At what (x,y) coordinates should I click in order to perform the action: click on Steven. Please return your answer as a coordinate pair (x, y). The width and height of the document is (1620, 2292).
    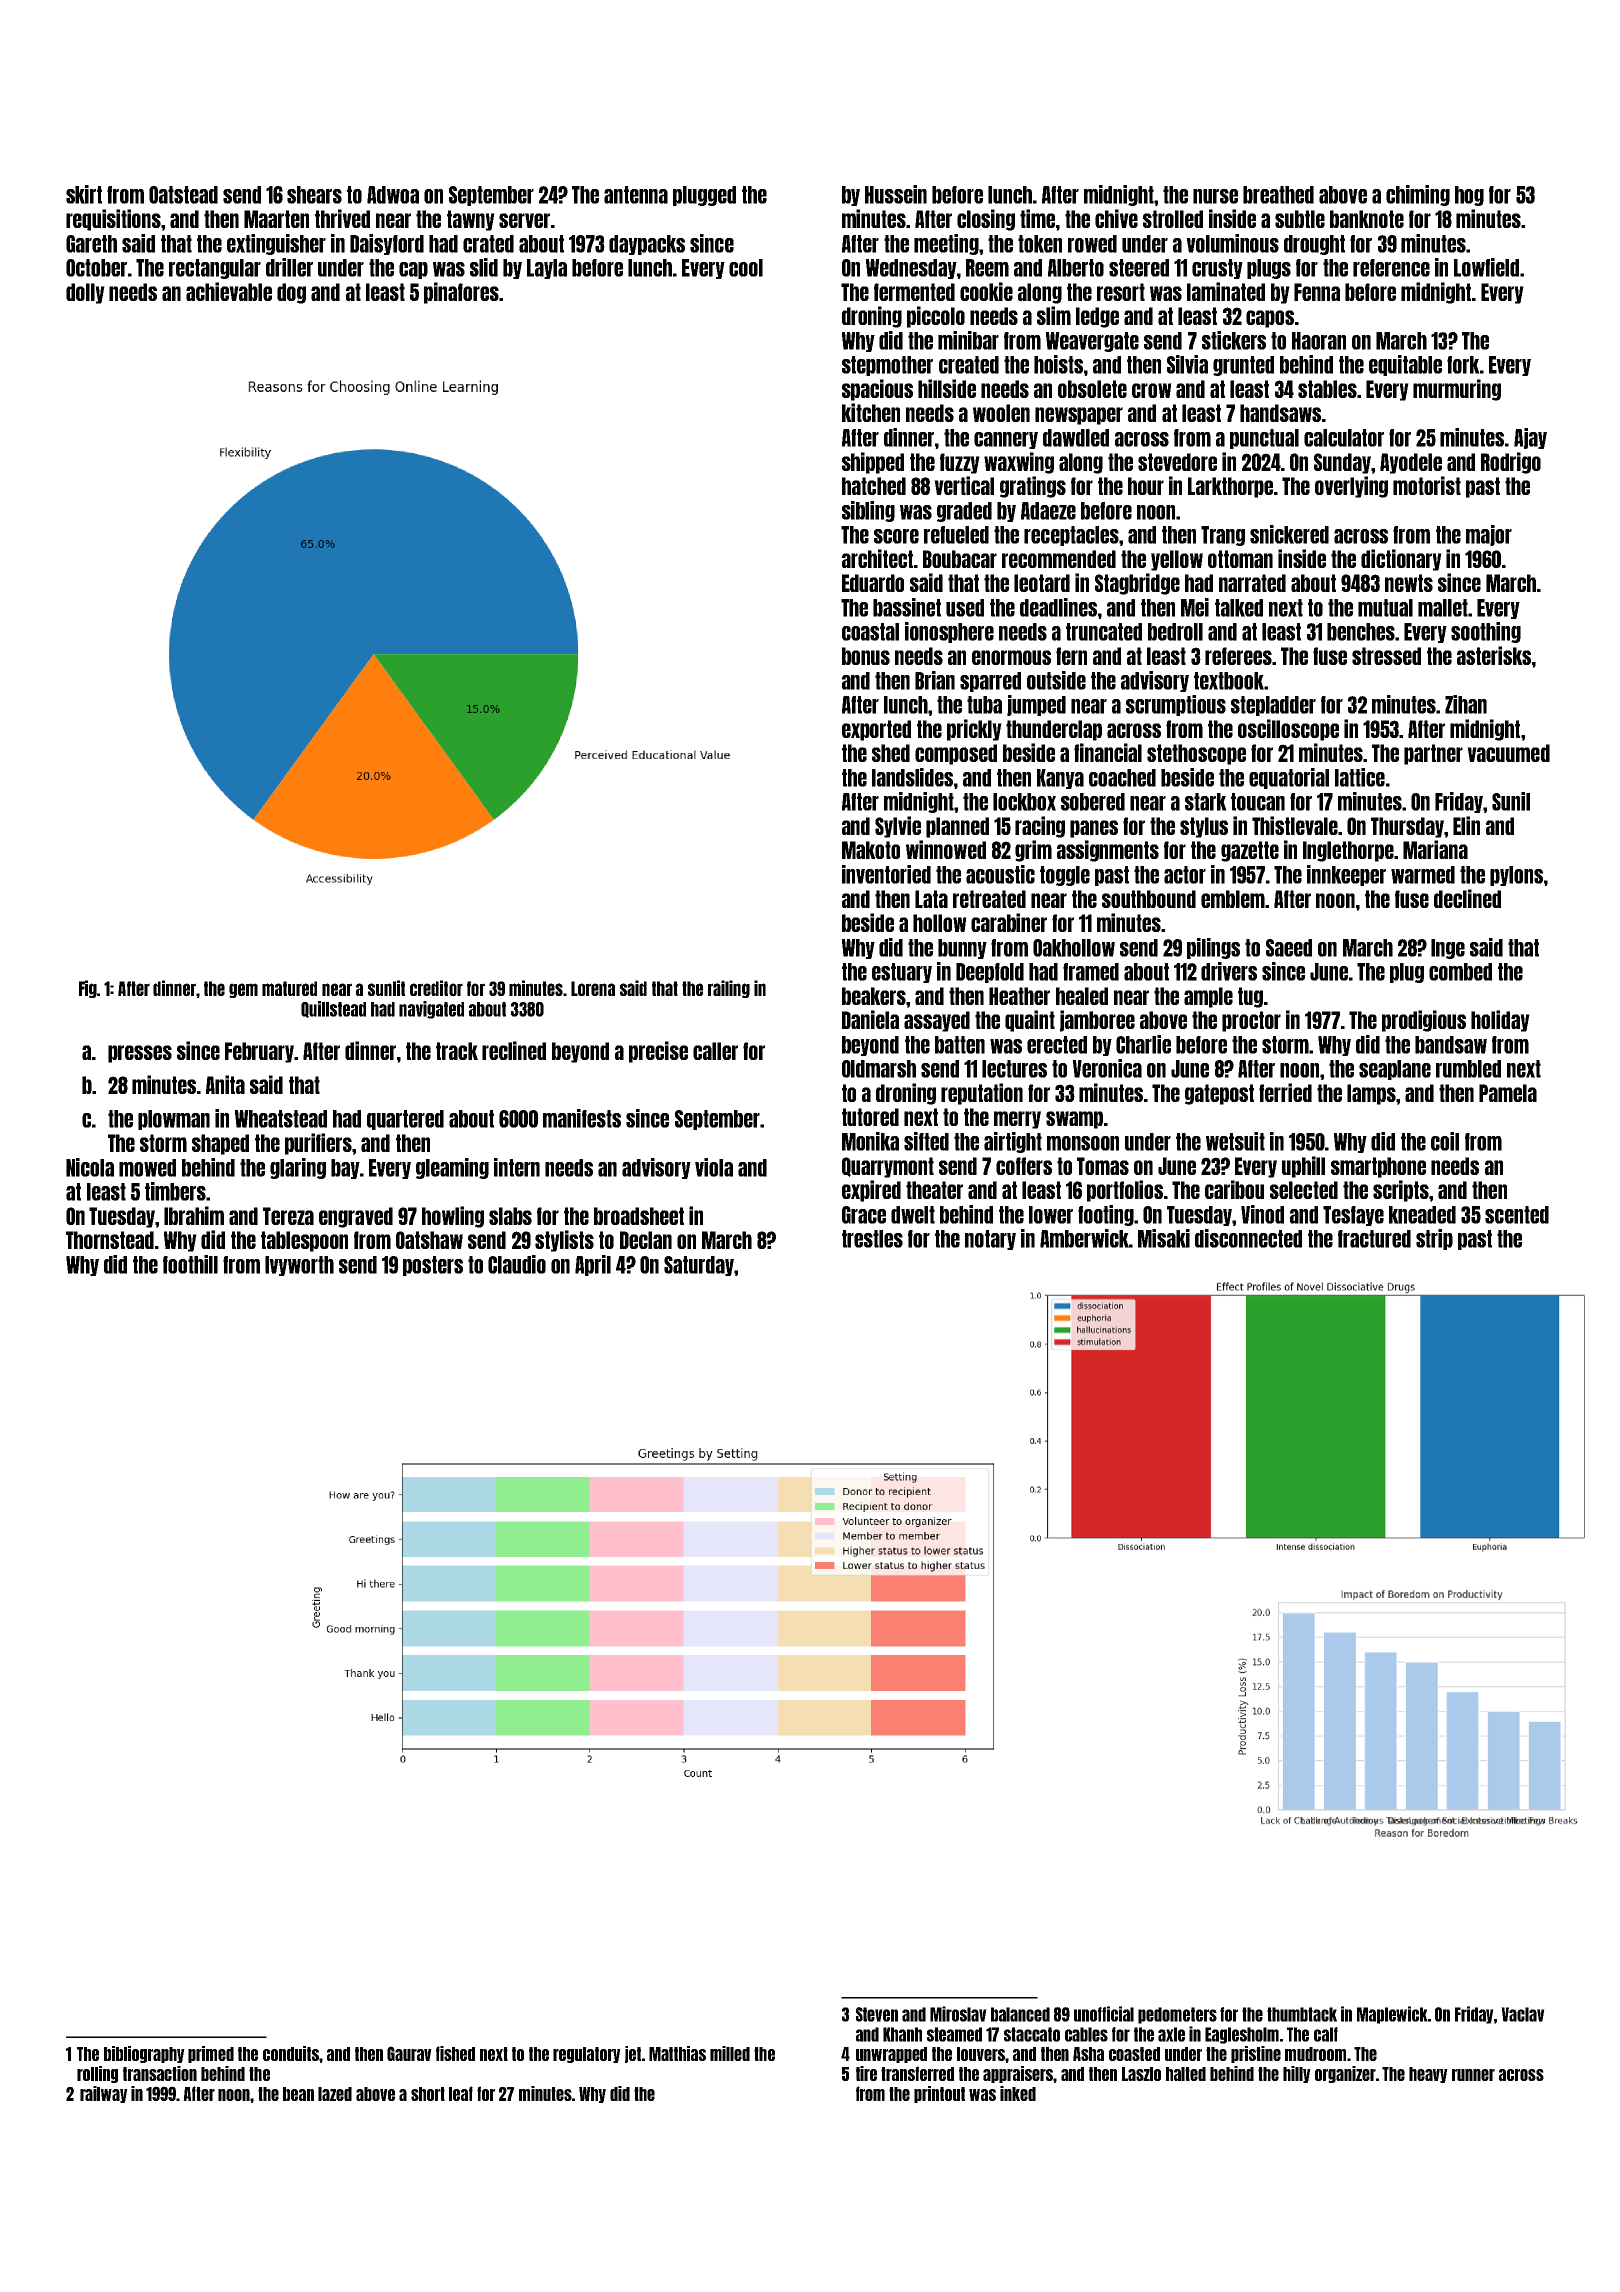
    Looking at the image, I should click on (877, 2014).
